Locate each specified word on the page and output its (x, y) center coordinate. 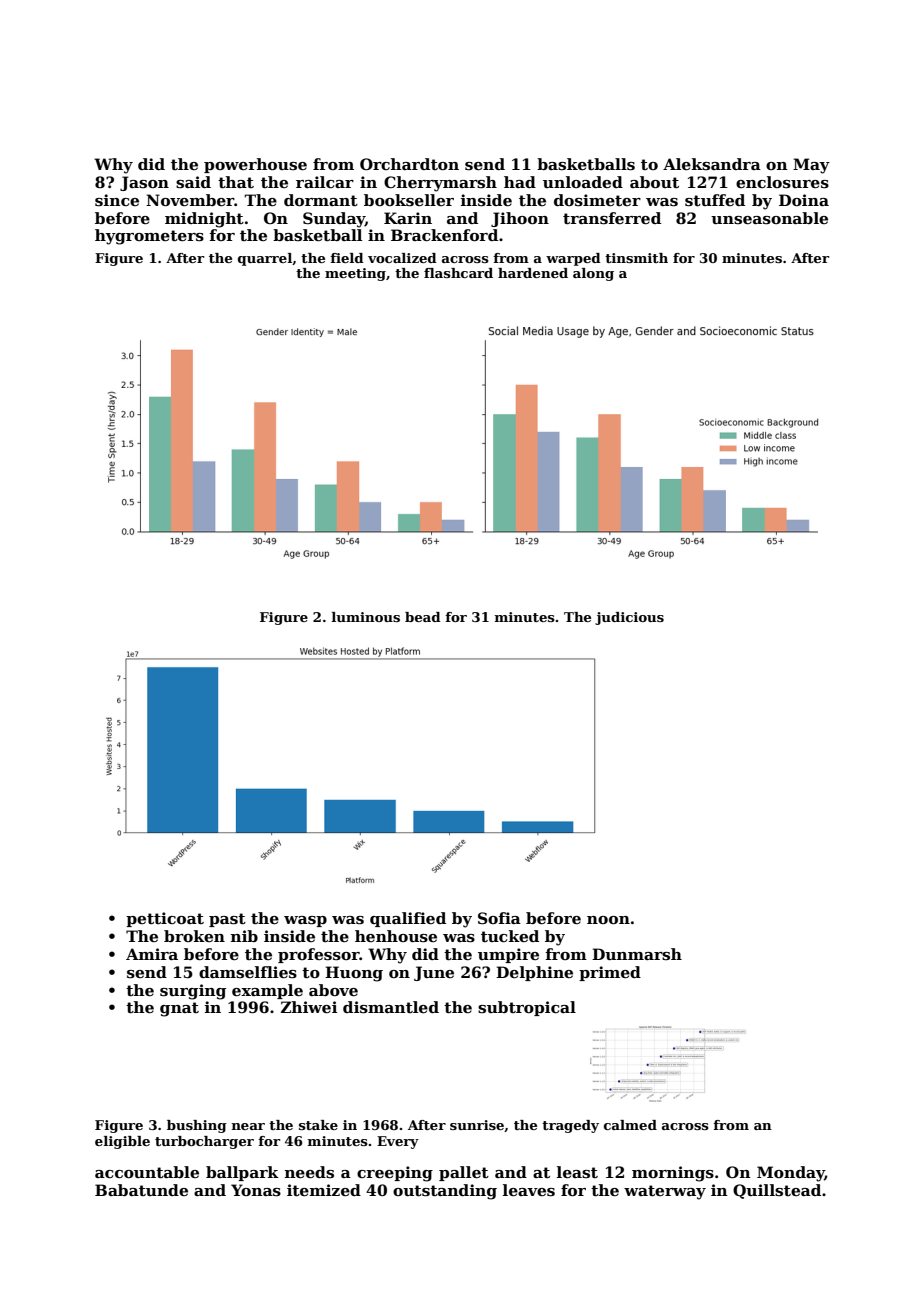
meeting (355, 274)
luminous (366, 617)
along (593, 274)
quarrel (265, 259)
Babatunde (141, 1190)
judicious (629, 618)
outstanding (445, 1192)
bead (423, 617)
